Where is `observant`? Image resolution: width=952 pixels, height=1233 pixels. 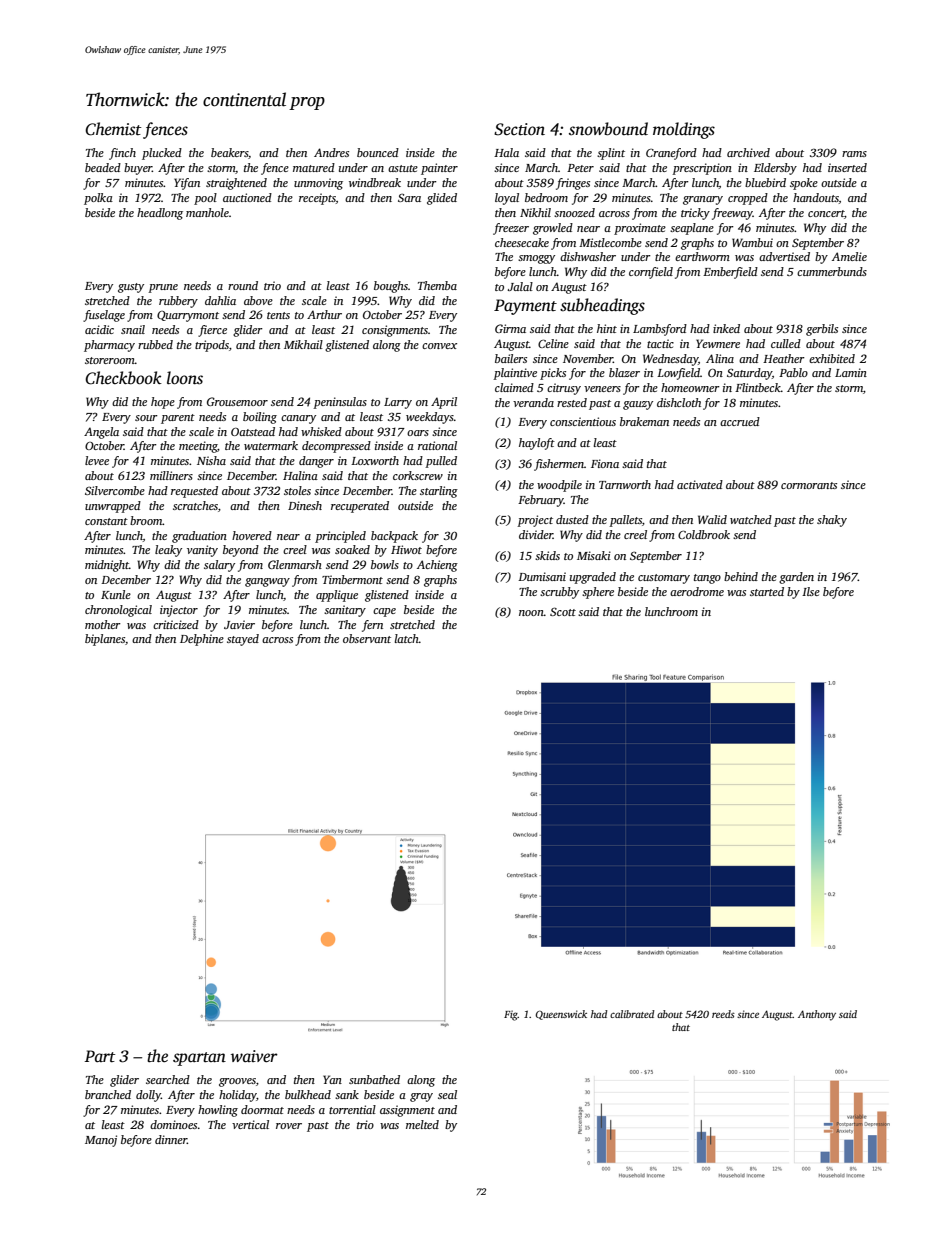
observant is located at coordinates (367, 638).
